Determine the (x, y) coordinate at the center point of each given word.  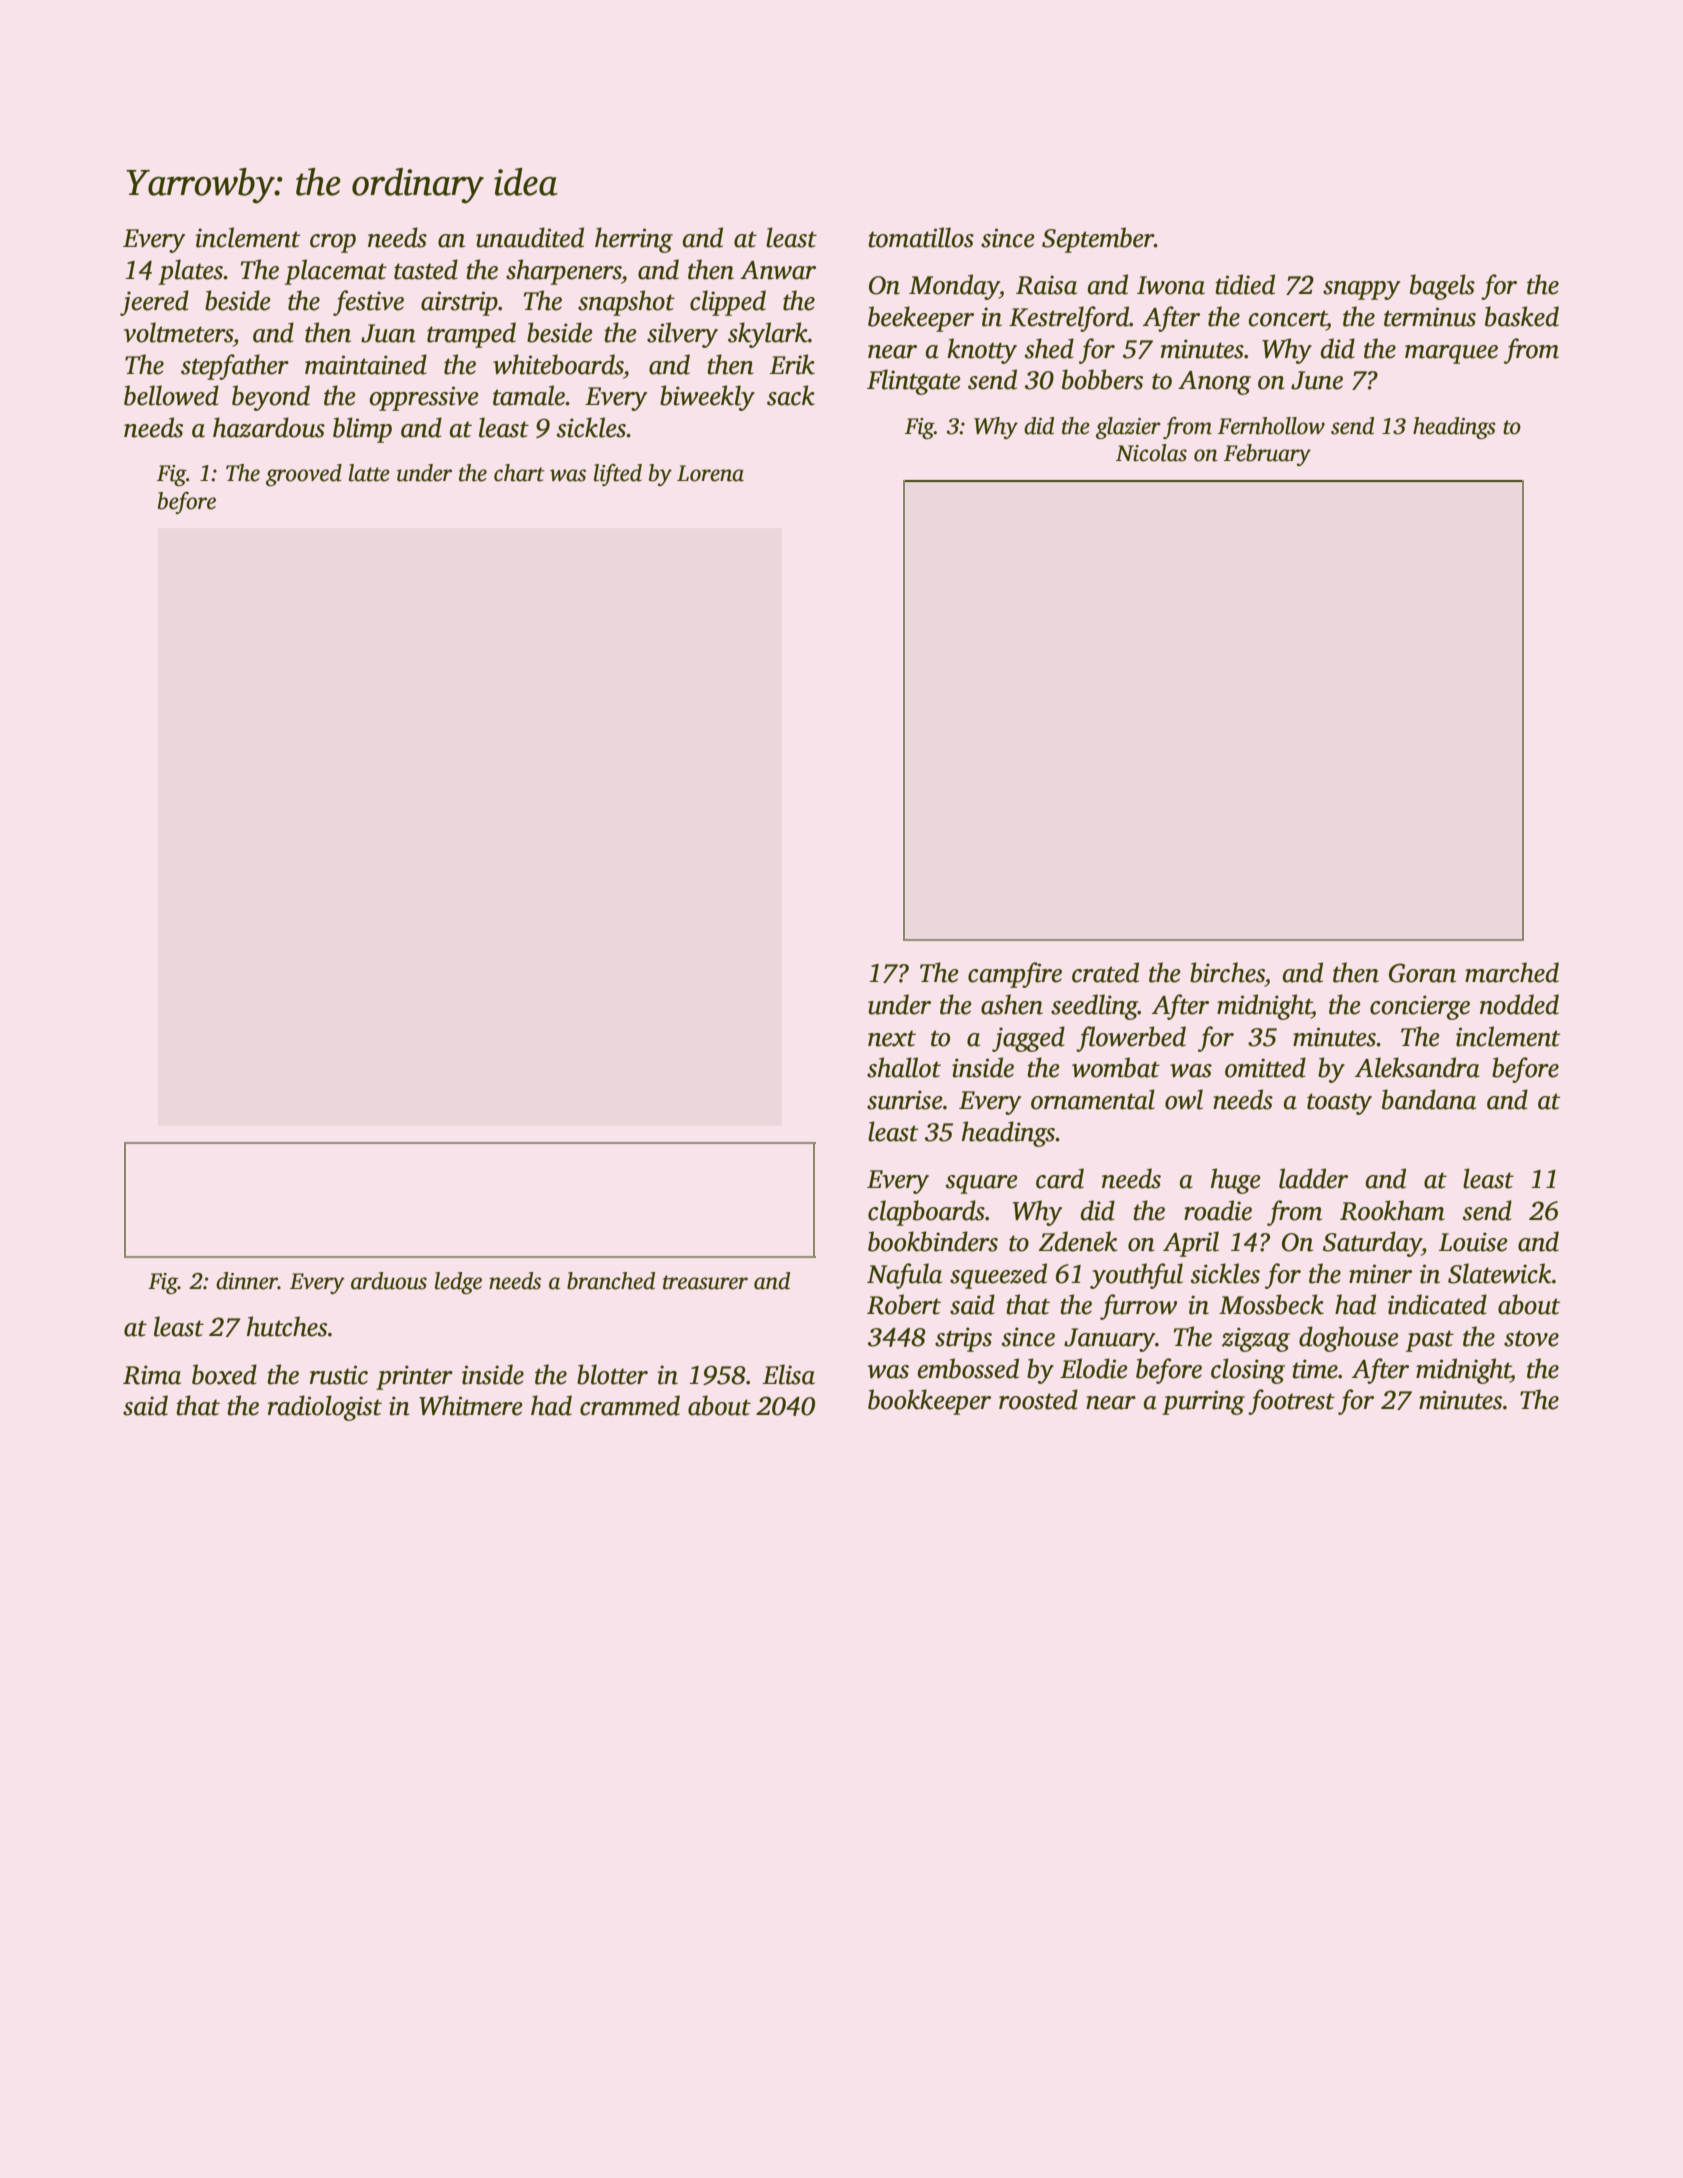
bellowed (171, 395)
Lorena (710, 473)
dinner (247, 1281)
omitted (1265, 1067)
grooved (304, 475)
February (1267, 455)
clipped (728, 303)
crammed (630, 1405)
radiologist (325, 1408)
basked (1522, 316)
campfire (1015, 975)
